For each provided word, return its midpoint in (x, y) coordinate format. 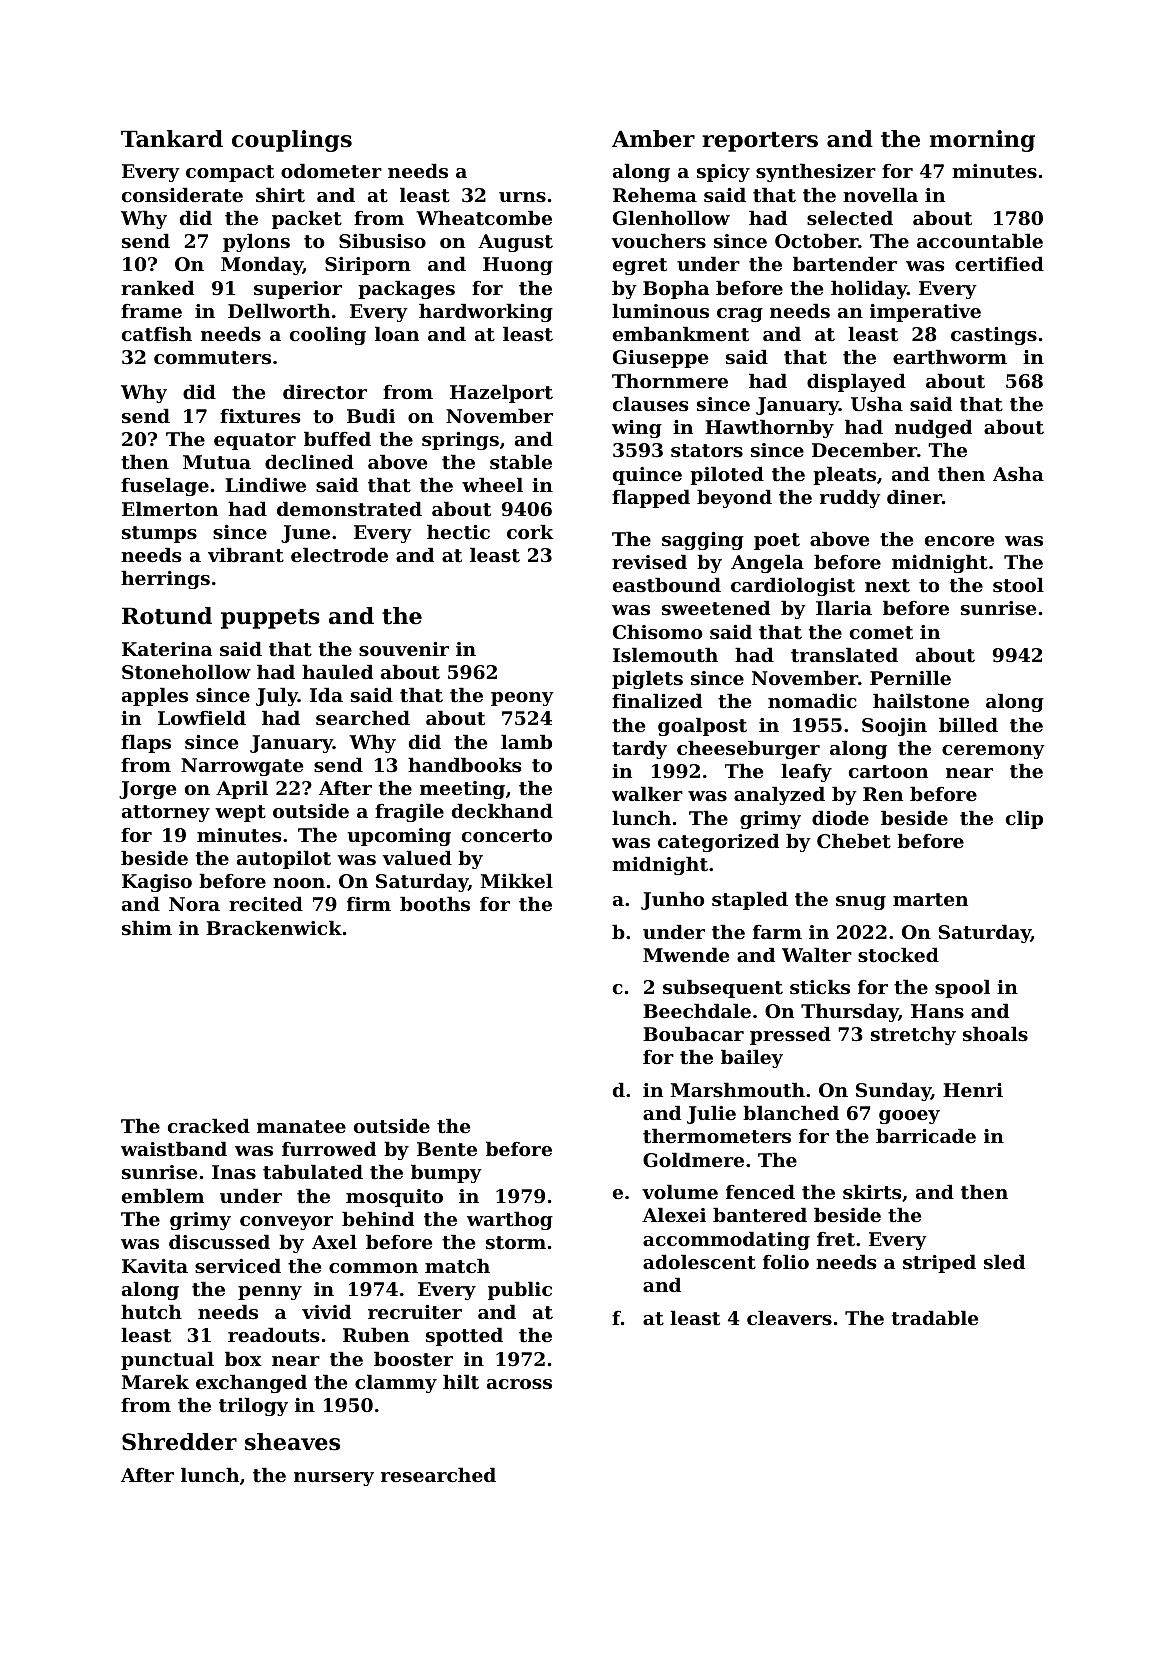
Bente (447, 1149)
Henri (973, 1090)
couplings (292, 141)
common (373, 1268)
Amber (653, 139)
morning (982, 141)
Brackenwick (274, 927)
